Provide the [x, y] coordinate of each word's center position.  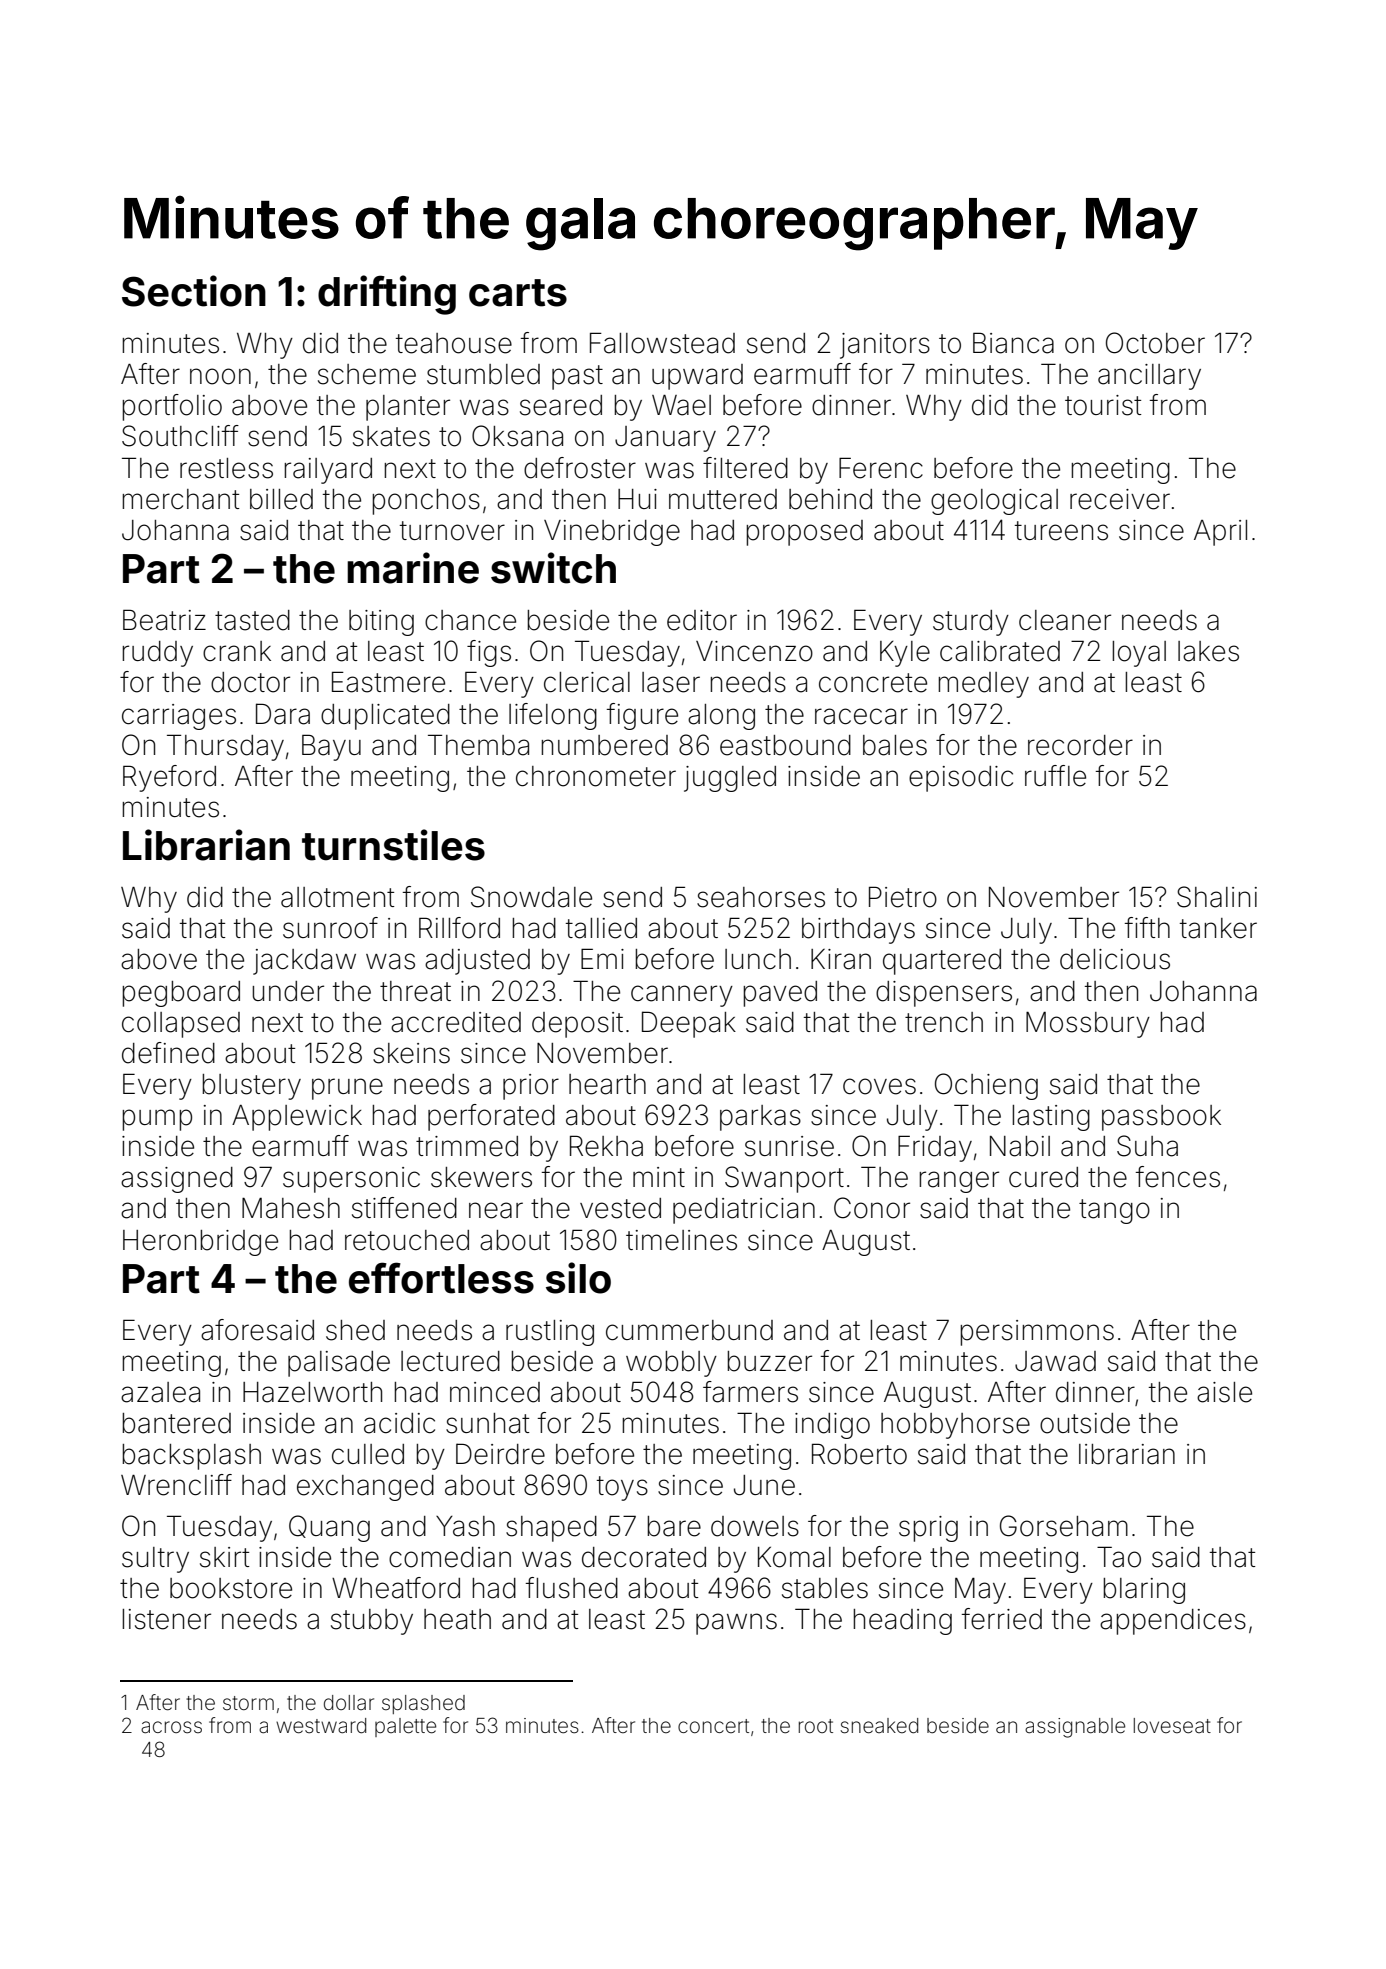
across [171, 1727]
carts [518, 293]
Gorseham [1064, 1526]
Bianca [1013, 343]
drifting [387, 295]
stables [825, 1588]
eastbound [785, 745]
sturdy [971, 623]
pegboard [181, 994]
